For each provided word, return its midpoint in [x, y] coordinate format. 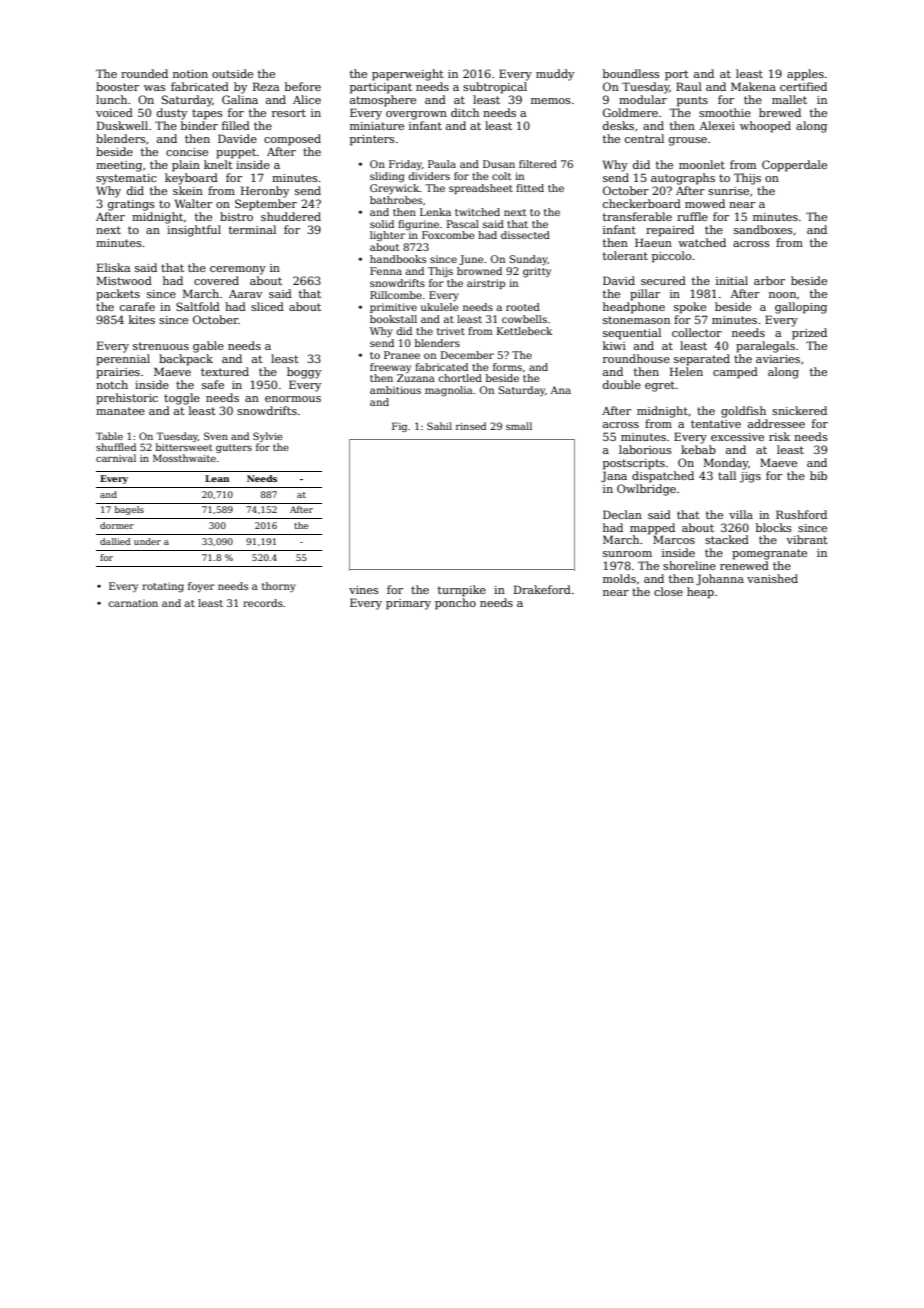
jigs [750, 477]
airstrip [486, 284]
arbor [769, 280]
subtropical [495, 88]
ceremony [238, 270]
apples [805, 75]
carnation [133, 603]
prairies [118, 373]
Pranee [402, 355]
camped [735, 373]
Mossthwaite [184, 458]
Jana [614, 476]
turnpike [462, 591]
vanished [772, 578]
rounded [144, 73]
